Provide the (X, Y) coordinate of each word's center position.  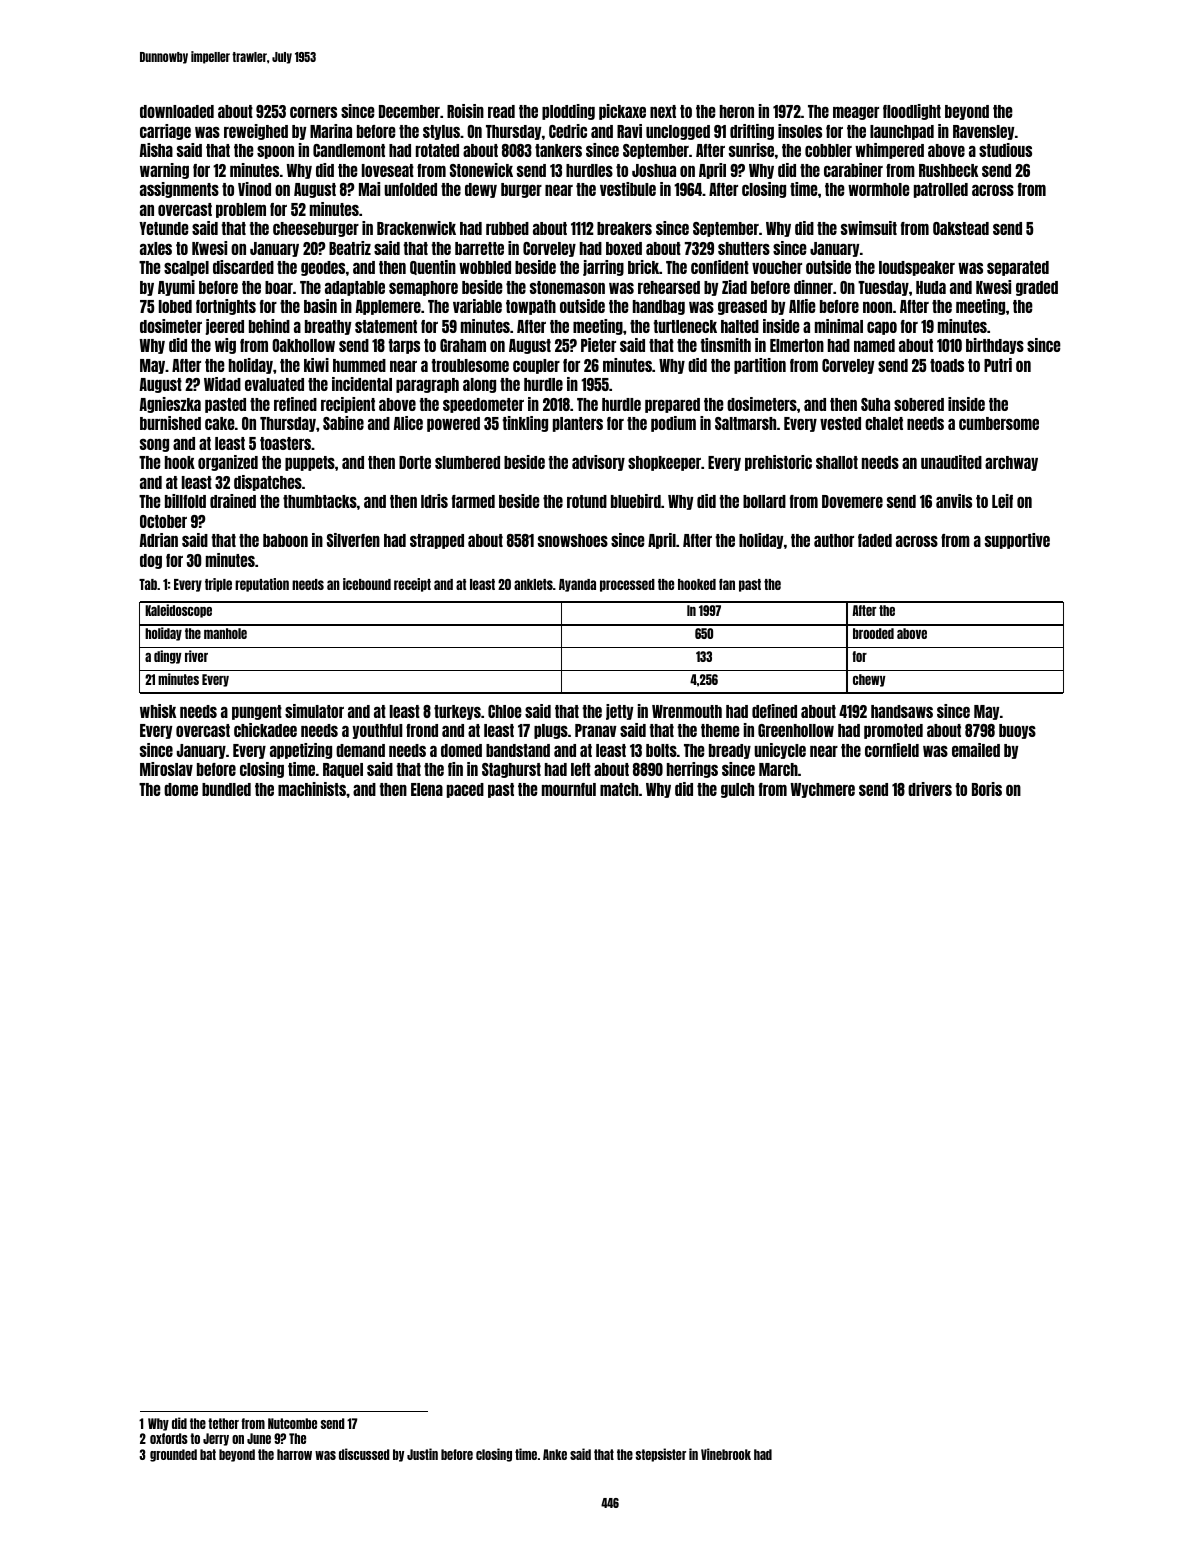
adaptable (355, 288)
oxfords (169, 1438)
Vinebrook (726, 1454)
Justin (422, 1454)
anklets (533, 584)
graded (1037, 288)
